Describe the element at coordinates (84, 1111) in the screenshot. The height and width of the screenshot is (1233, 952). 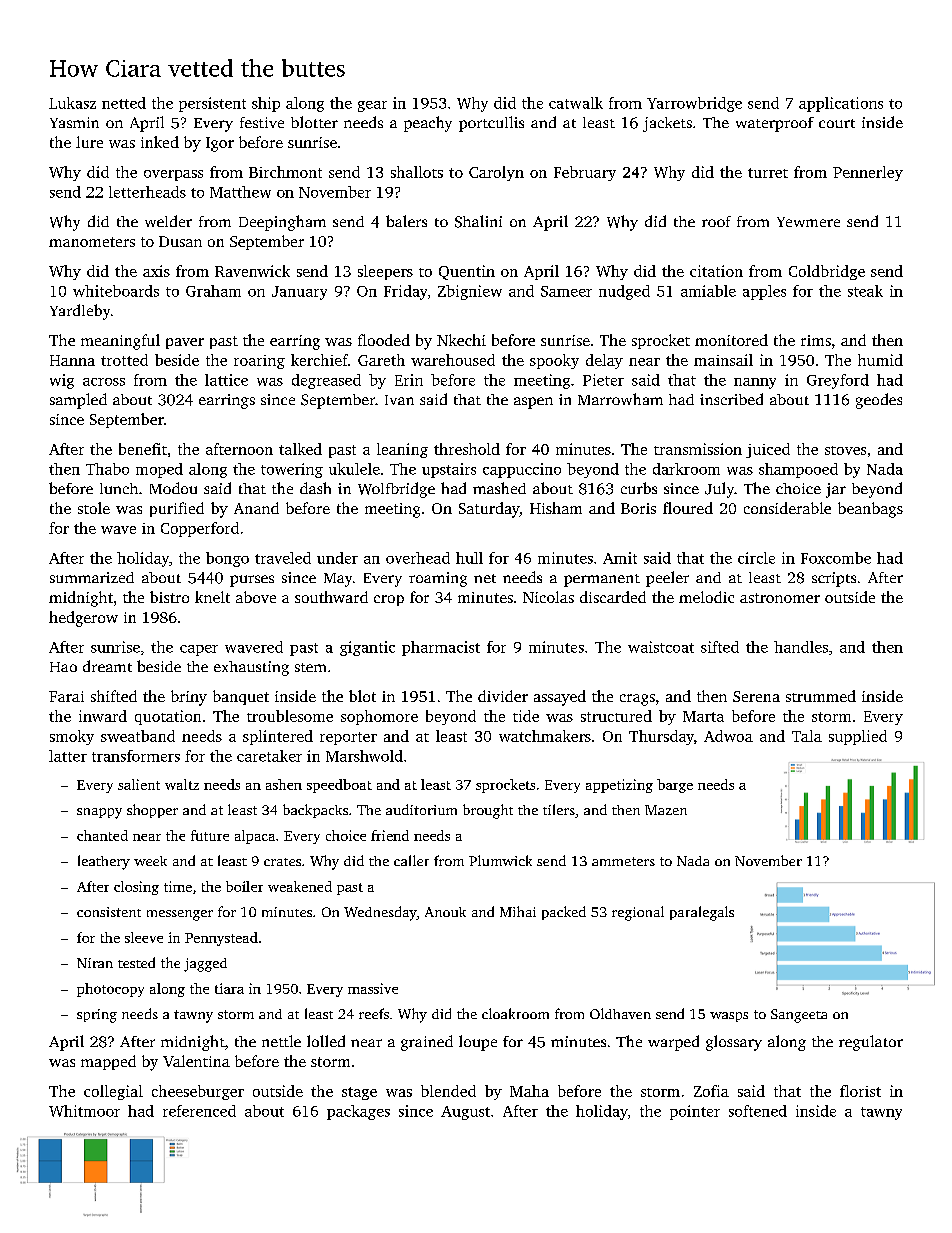
I see `Whitmoor` at that location.
